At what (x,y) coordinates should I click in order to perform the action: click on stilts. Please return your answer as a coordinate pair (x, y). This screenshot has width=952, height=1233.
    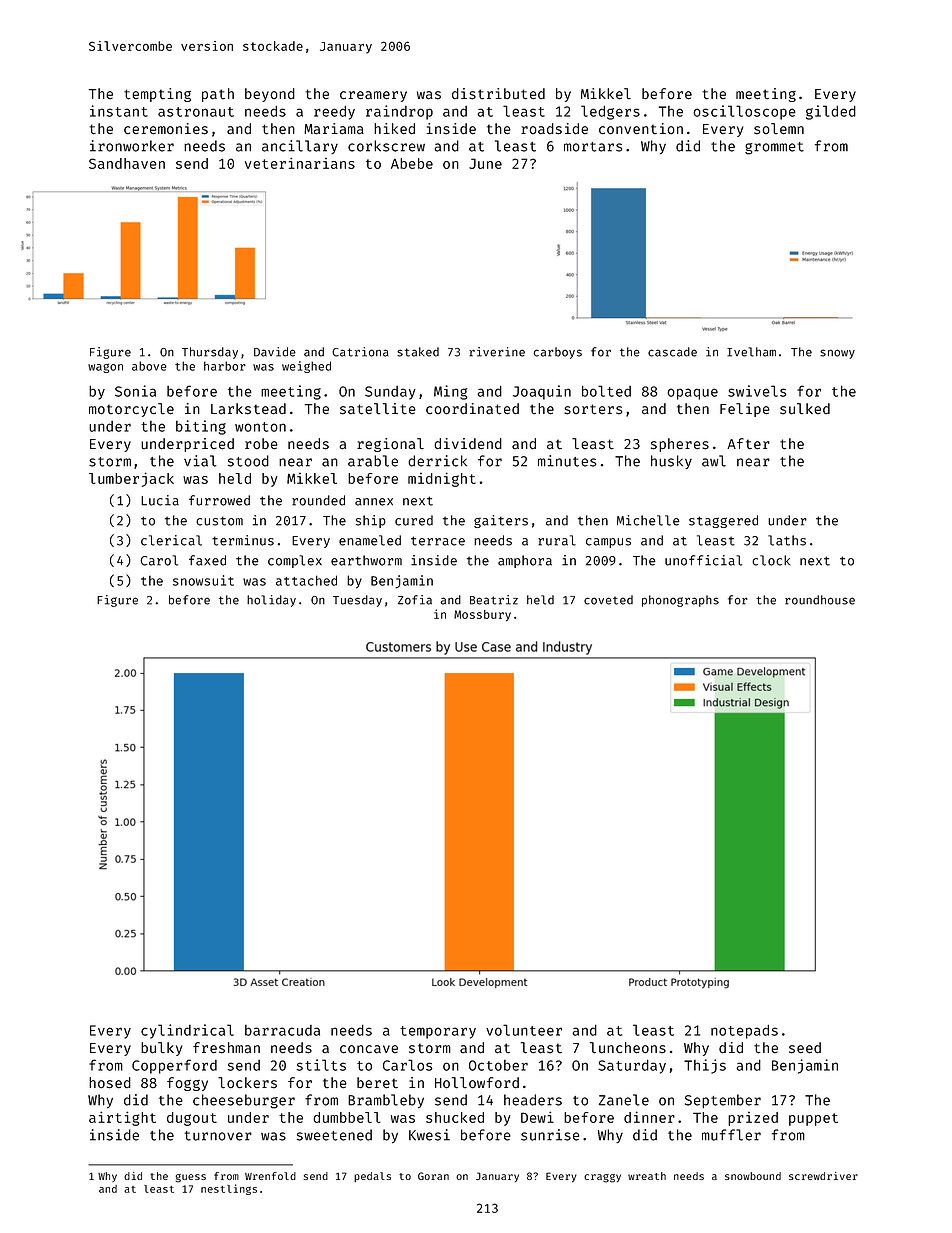
    Looking at the image, I should click on (321, 1065).
